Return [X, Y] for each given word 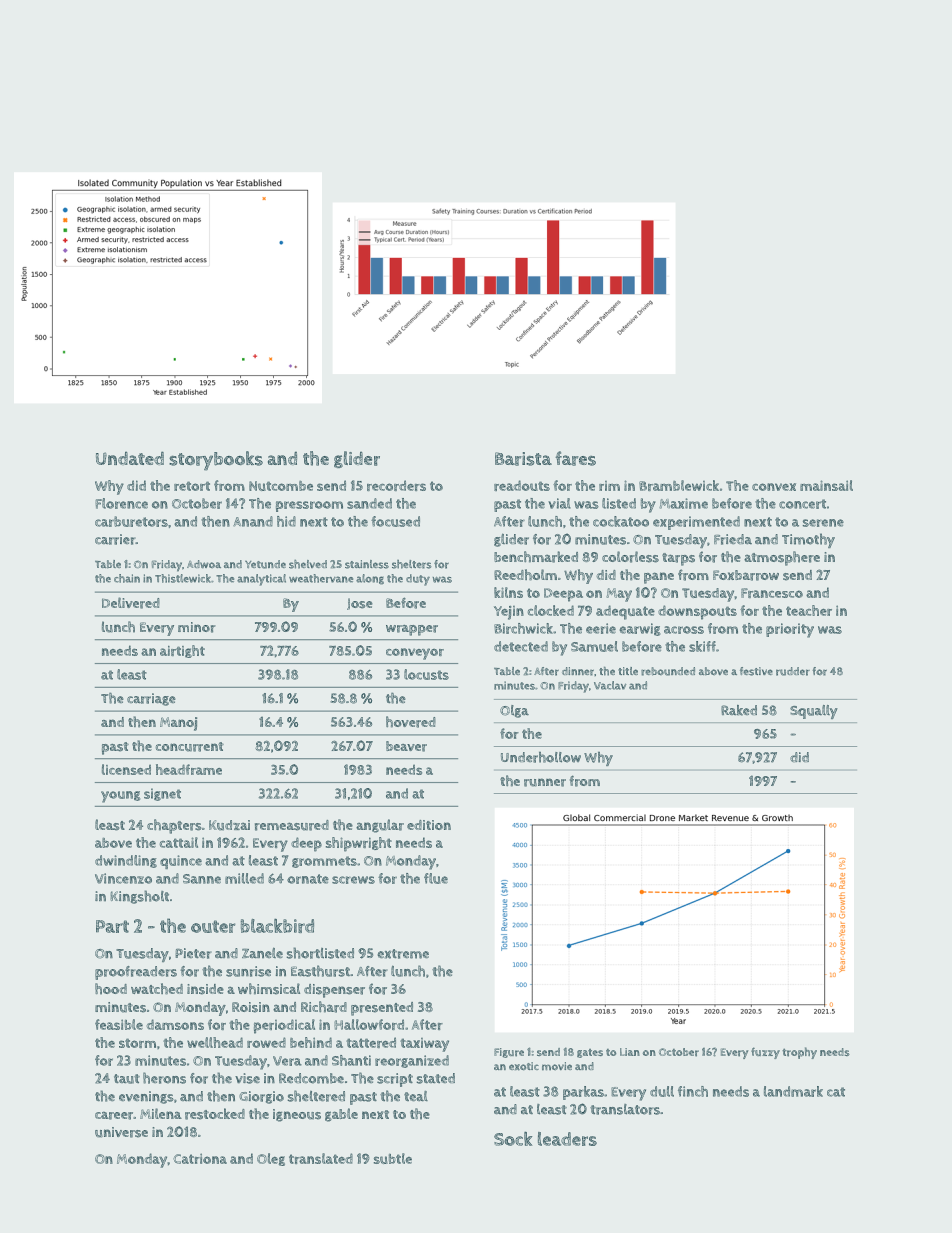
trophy [799, 1053]
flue [436, 878]
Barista [523, 459]
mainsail [826, 485]
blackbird [277, 925]
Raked [739, 710]
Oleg [271, 1159]
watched [157, 989]
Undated [130, 458]
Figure [509, 1053]
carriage [151, 699]
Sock [513, 1138]
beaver [406, 746]
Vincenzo [123, 878]
